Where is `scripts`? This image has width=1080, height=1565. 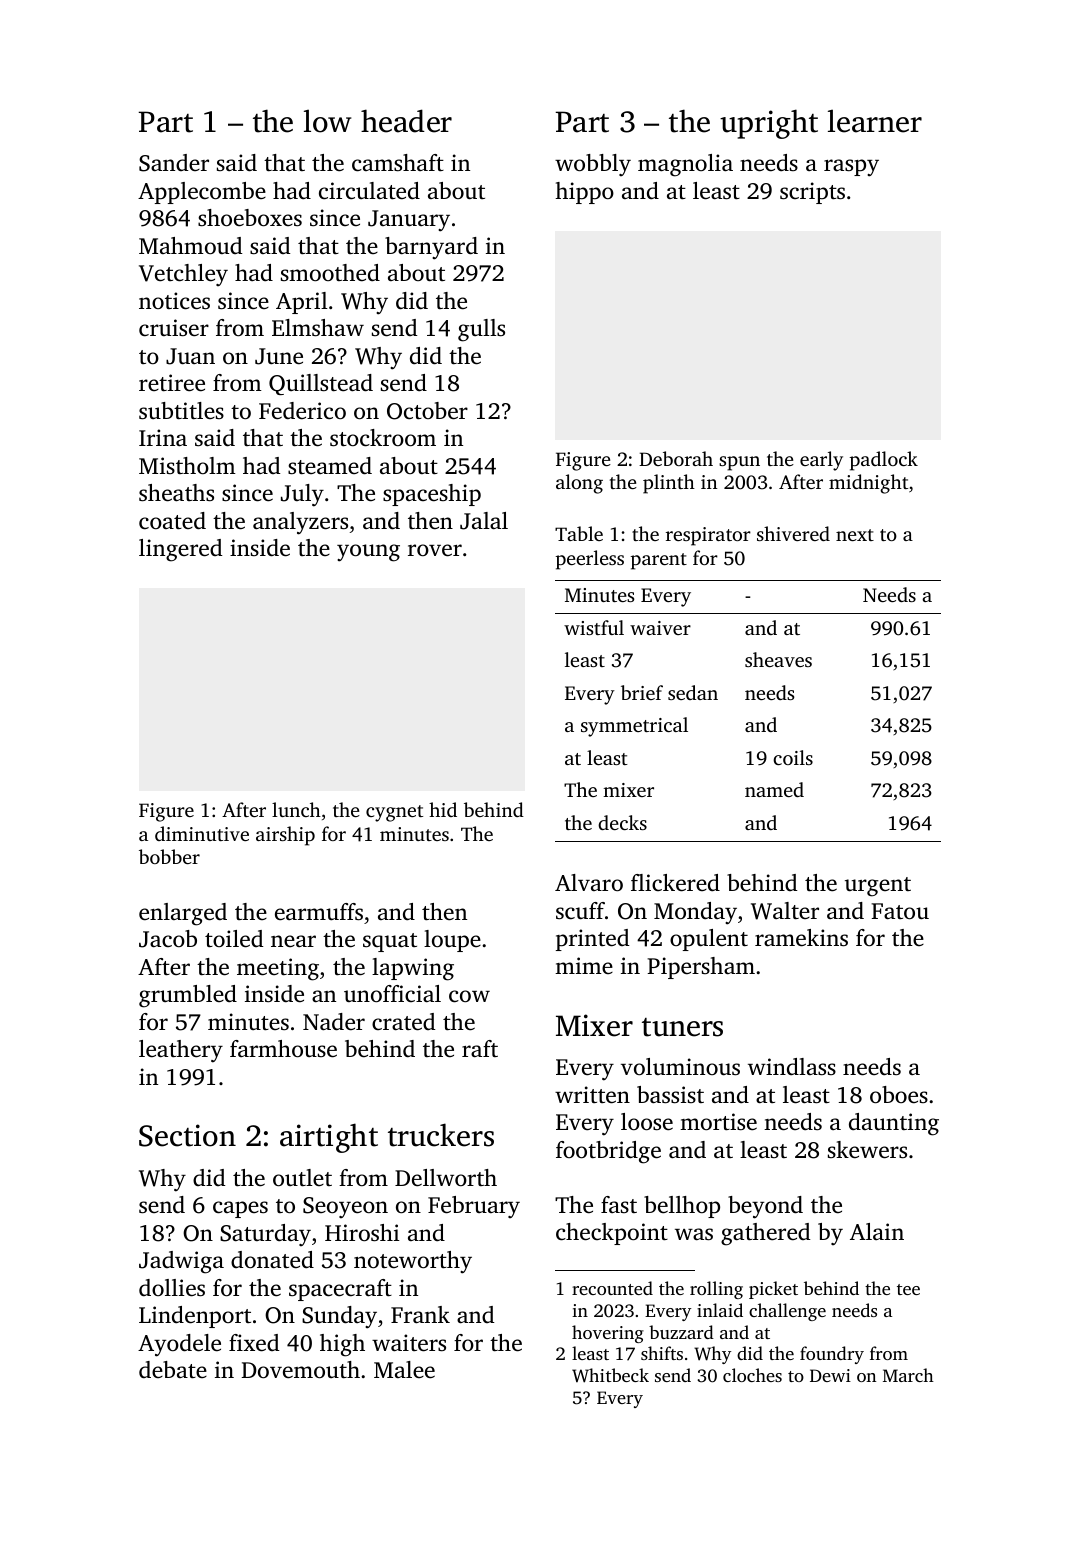 scripts is located at coordinates (812, 193).
